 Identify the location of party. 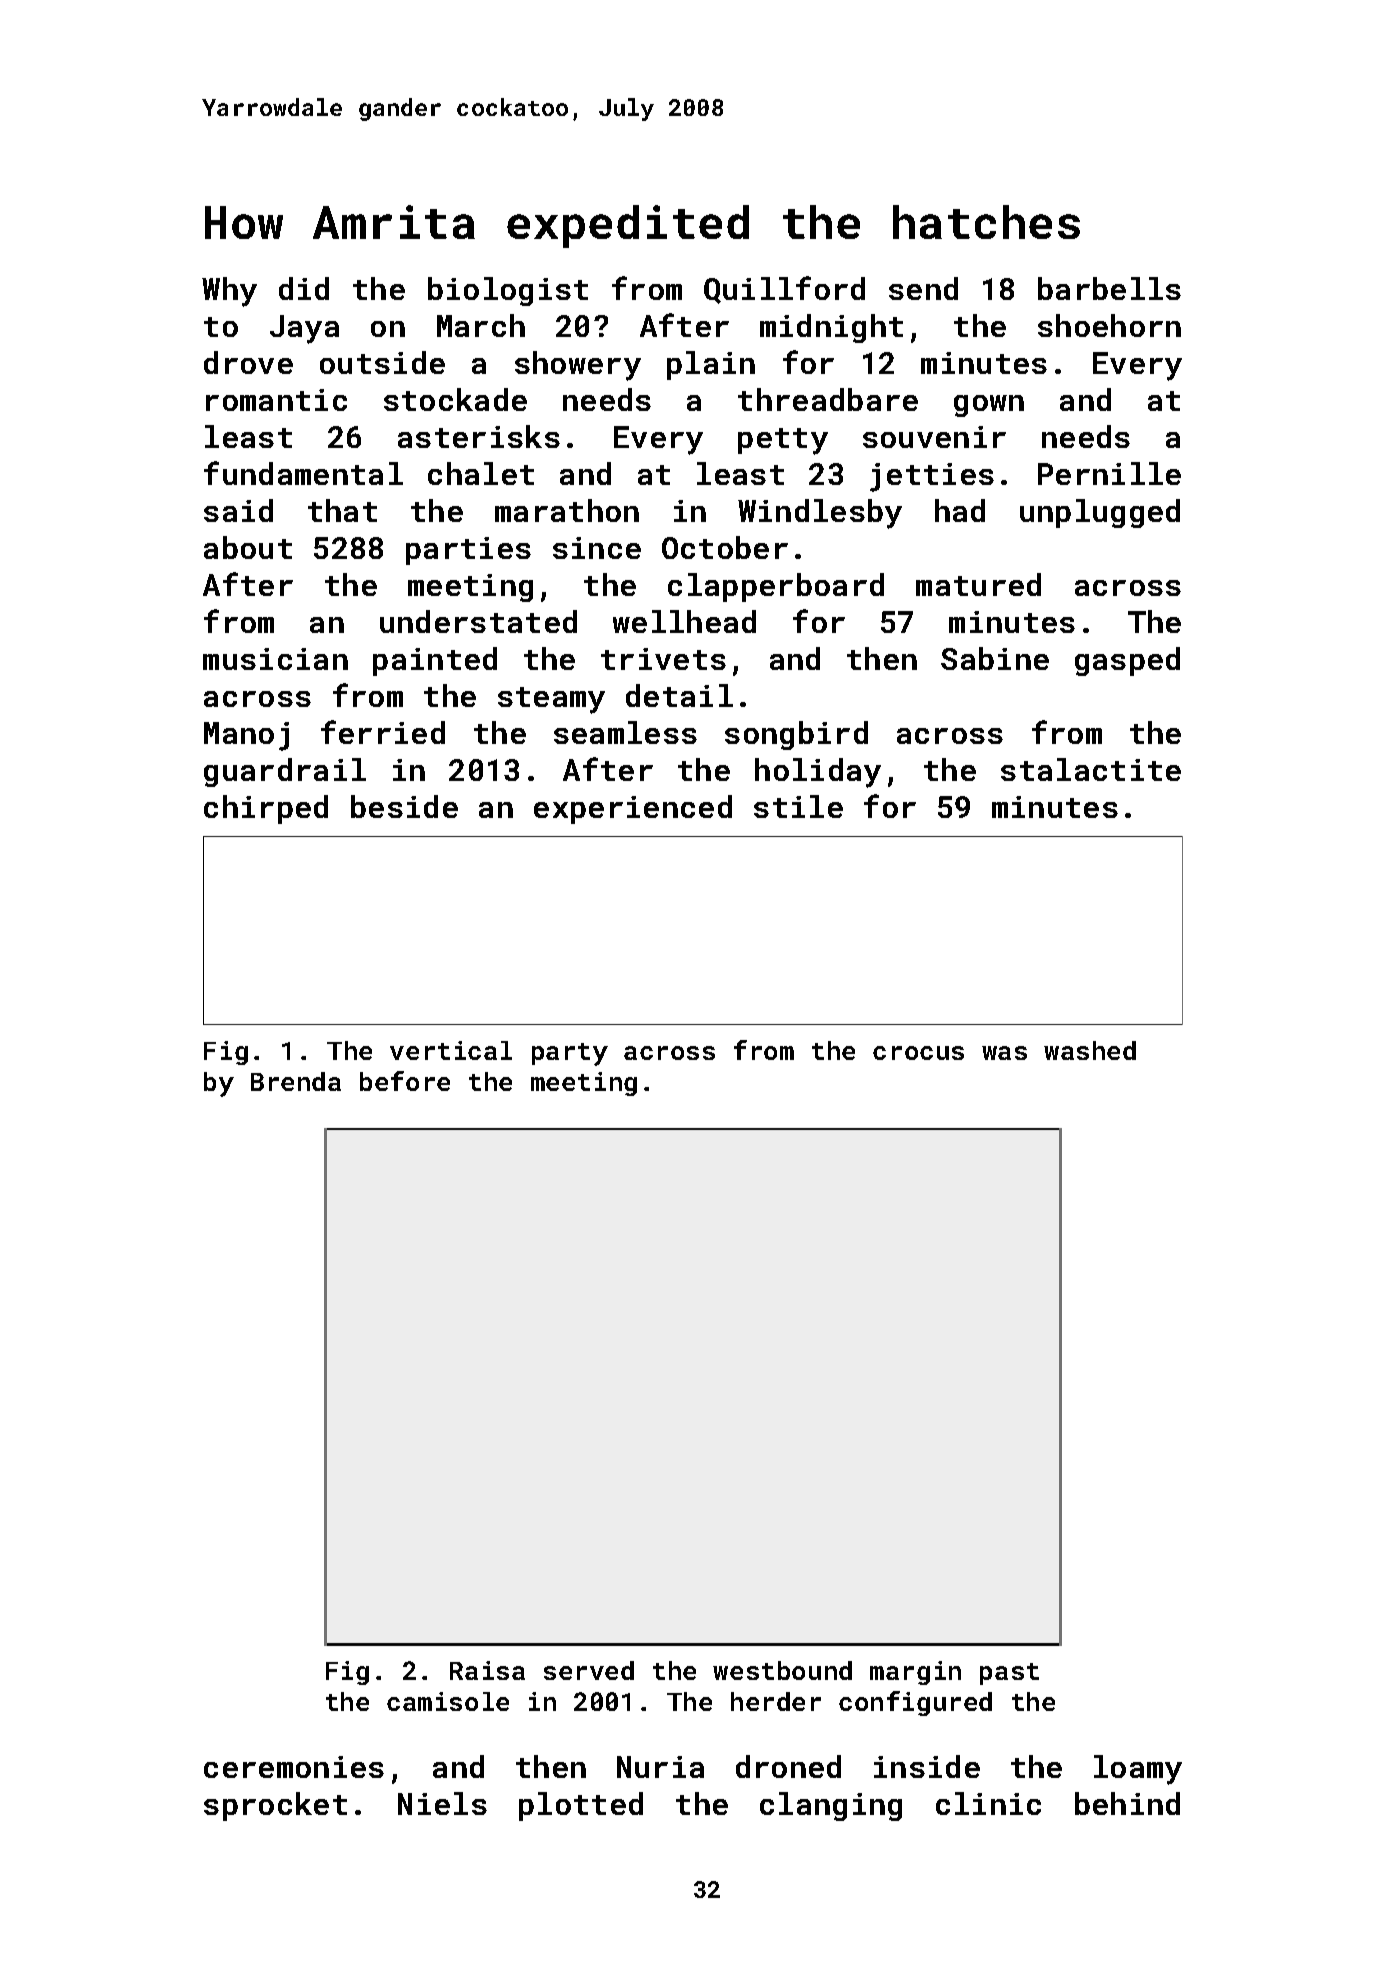
(570, 1054).
